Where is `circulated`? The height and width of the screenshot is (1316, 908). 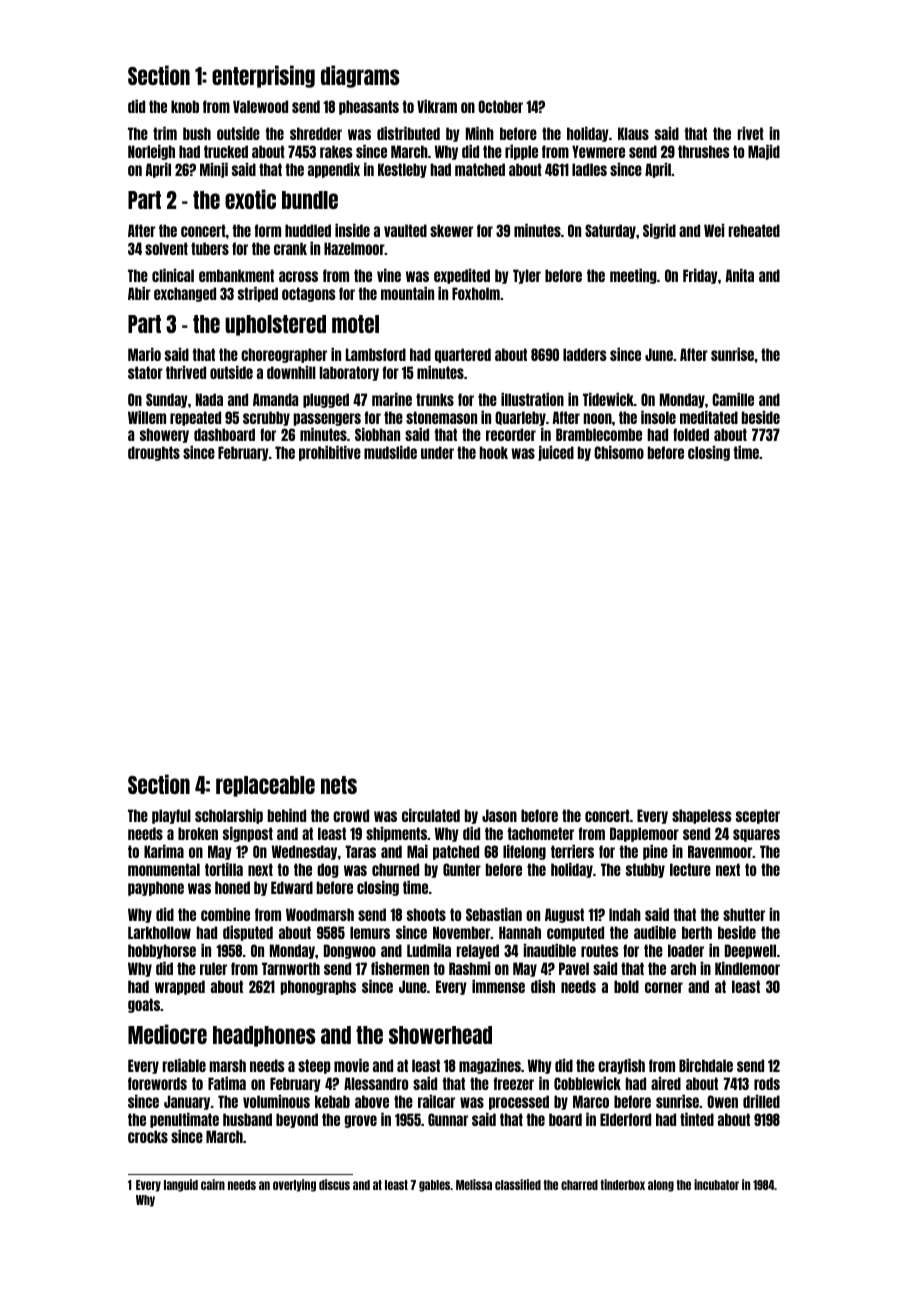 circulated is located at coordinates (431, 815).
